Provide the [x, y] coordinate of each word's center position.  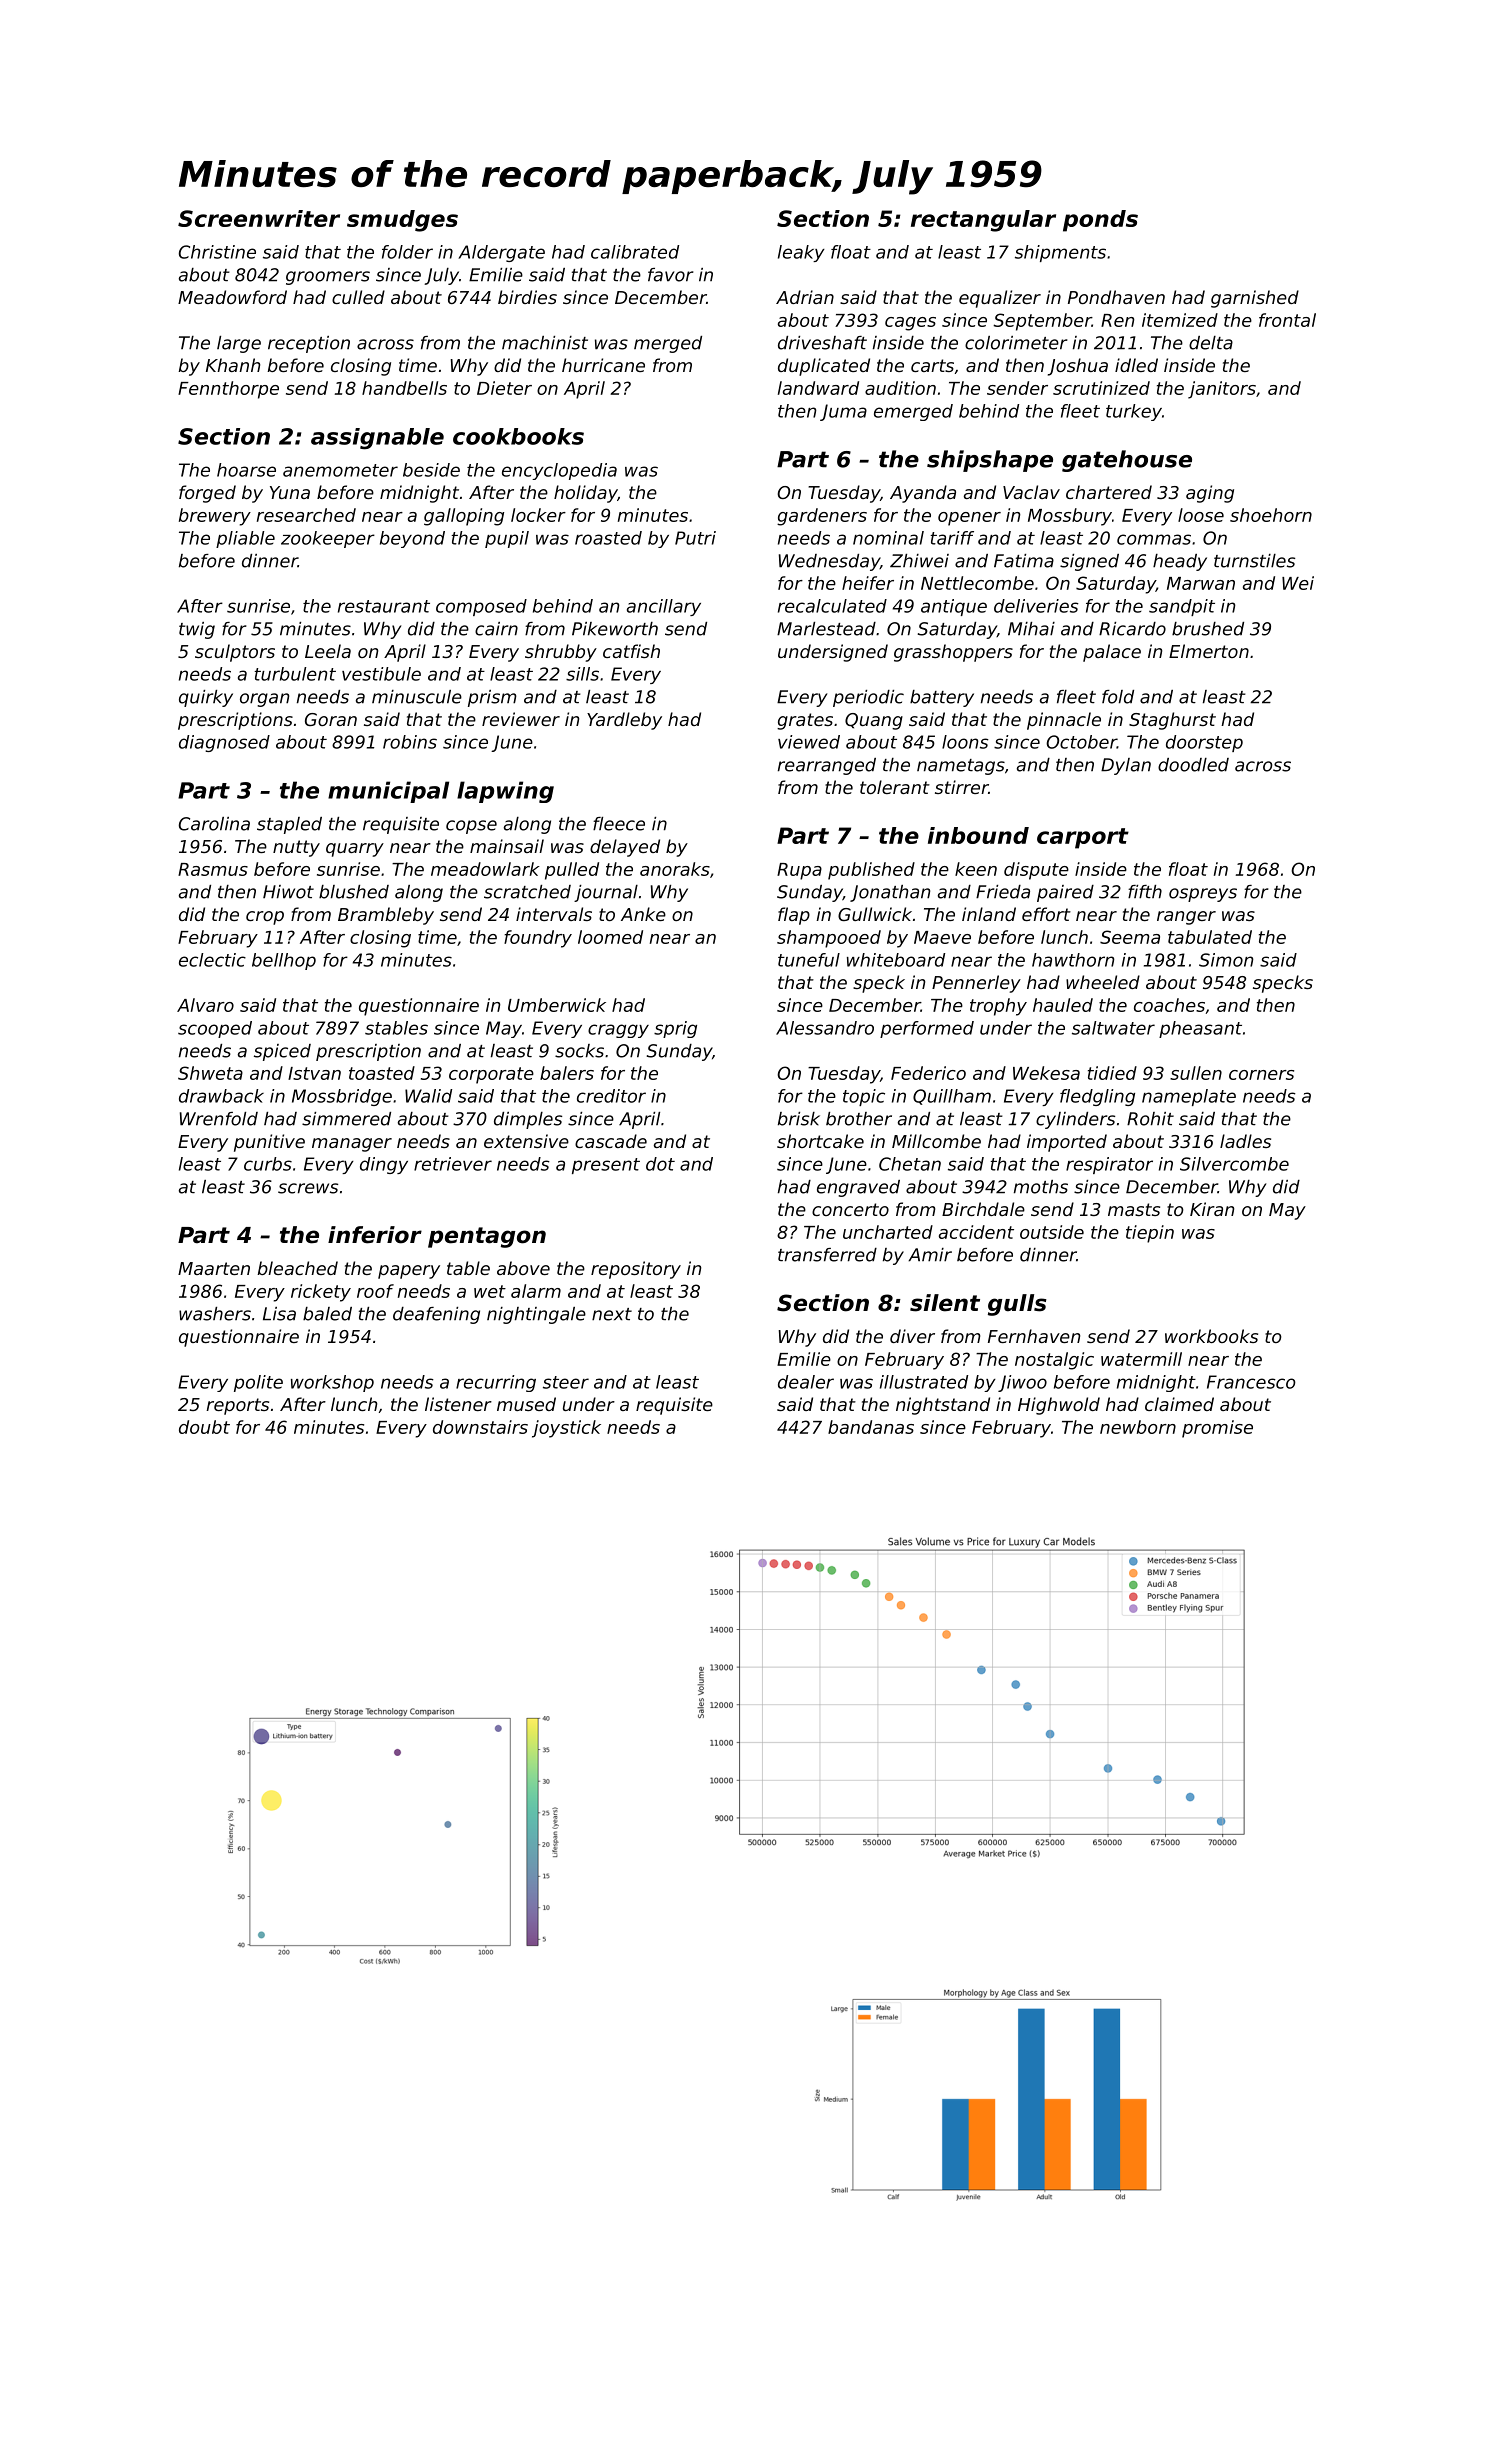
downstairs [480, 1427]
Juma [843, 412]
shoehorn [1271, 515]
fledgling [1097, 1097]
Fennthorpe [228, 390]
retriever [453, 1164]
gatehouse [1127, 461]
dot [660, 1164]
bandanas [871, 1427]
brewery [215, 517]
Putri [695, 538]
